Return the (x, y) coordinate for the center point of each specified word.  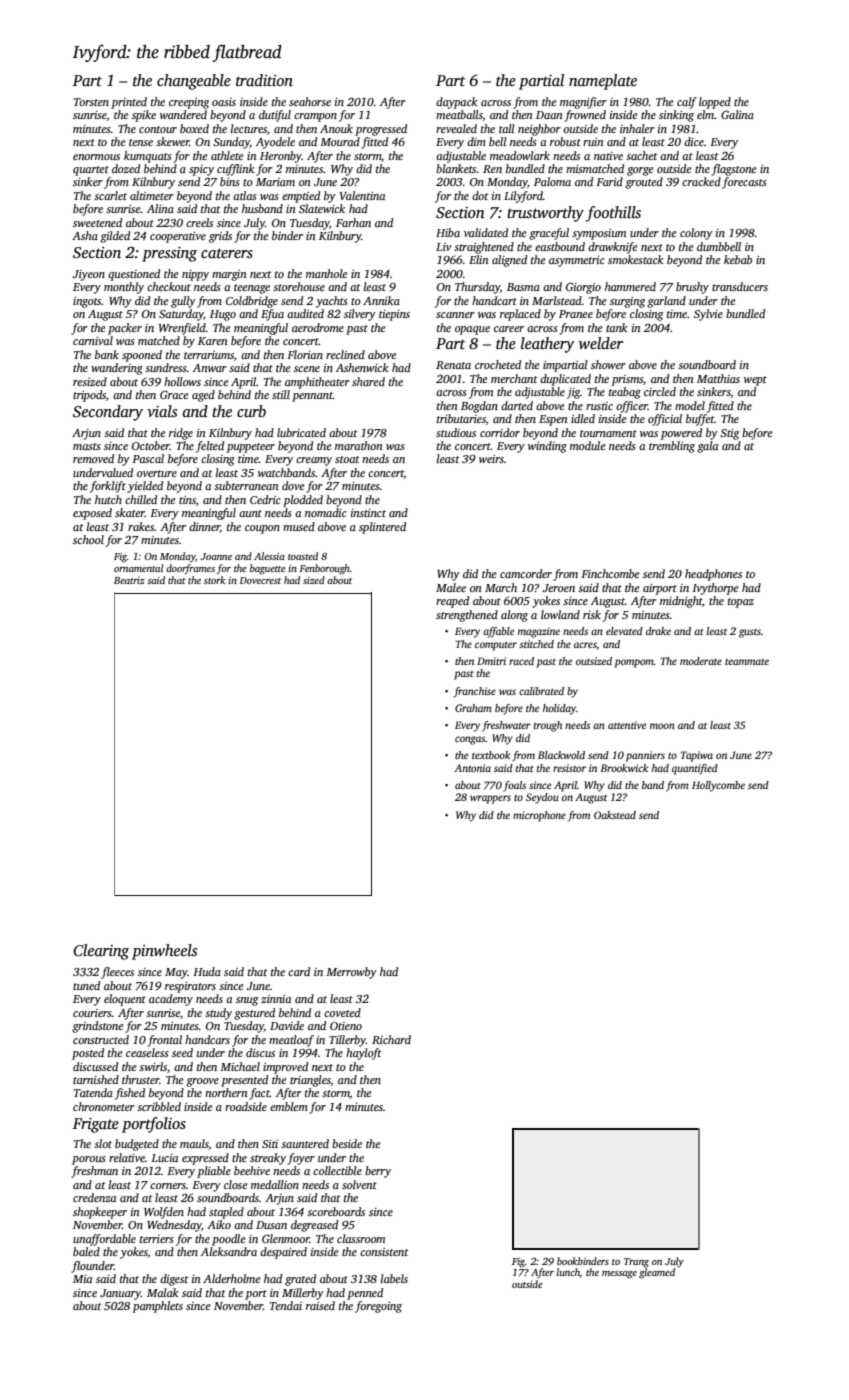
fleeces (117, 973)
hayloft (364, 1054)
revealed (456, 128)
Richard (391, 1039)
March (501, 587)
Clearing (101, 952)
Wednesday (174, 1226)
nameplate (603, 82)
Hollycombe (718, 786)
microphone (539, 816)
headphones (713, 575)
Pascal (148, 458)
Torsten (91, 102)
